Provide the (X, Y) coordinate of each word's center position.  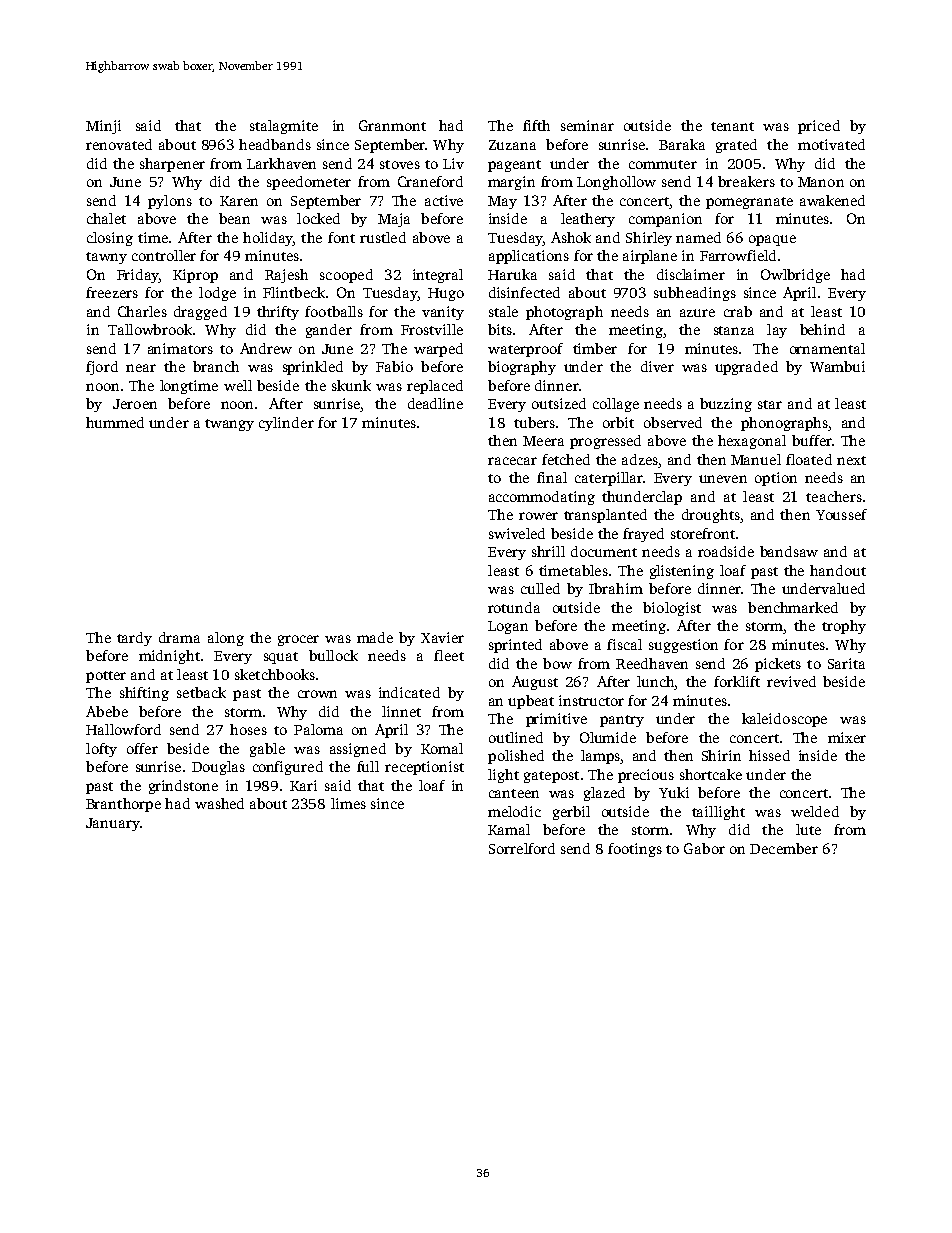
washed (219, 803)
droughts (711, 516)
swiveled (517, 533)
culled (540, 588)
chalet (106, 218)
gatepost (551, 777)
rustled (383, 237)
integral (438, 276)
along (226, 639)
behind (822, 329)
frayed (643, 535)
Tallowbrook (150, 329)
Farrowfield (738, 255)
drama (179, 637)
